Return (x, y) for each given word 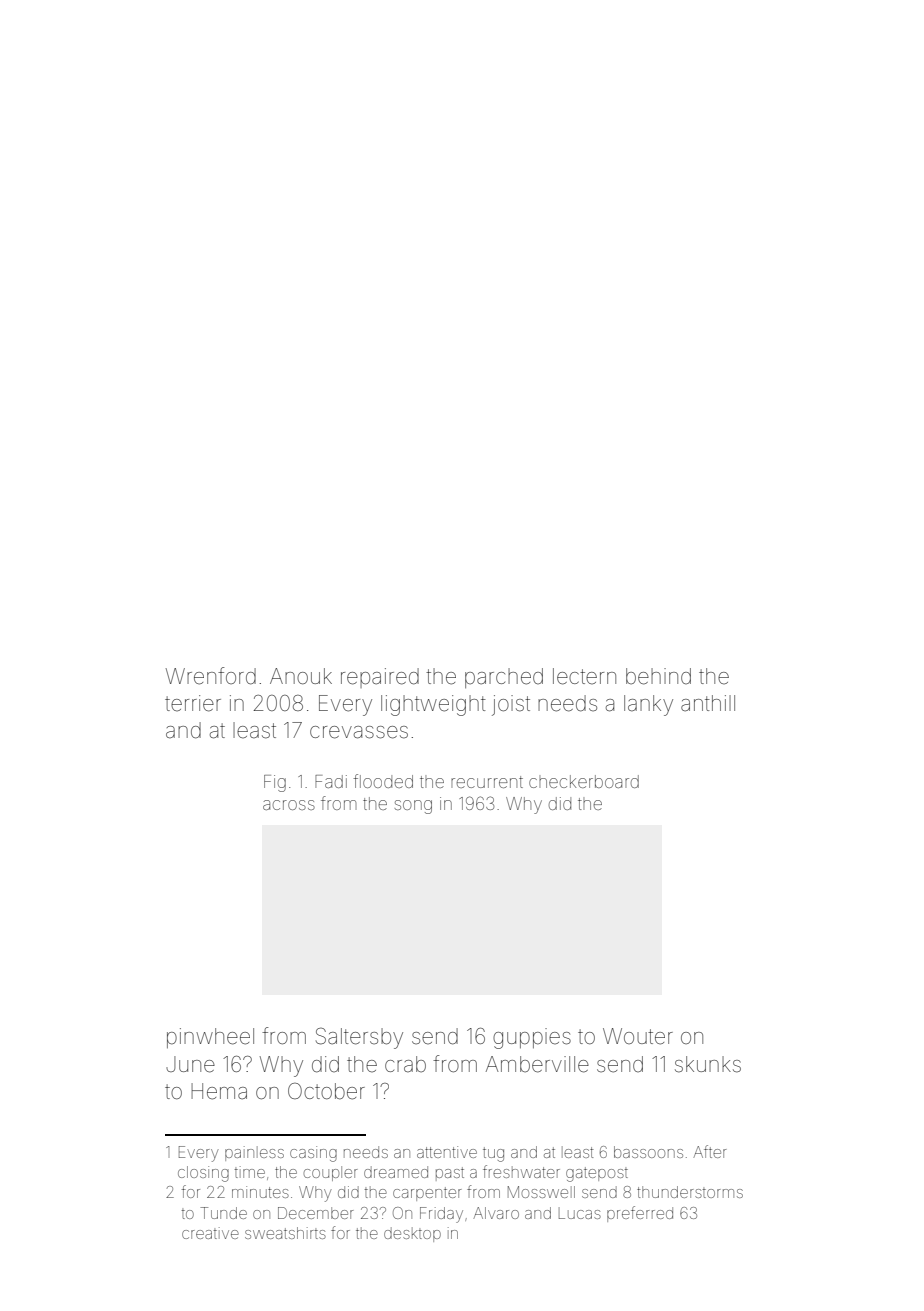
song (413, 807)
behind (658, 676)
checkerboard (584, 781)
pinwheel (210, 1038)
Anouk (301, 676)
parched (504, 678)
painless (254, 1153)
